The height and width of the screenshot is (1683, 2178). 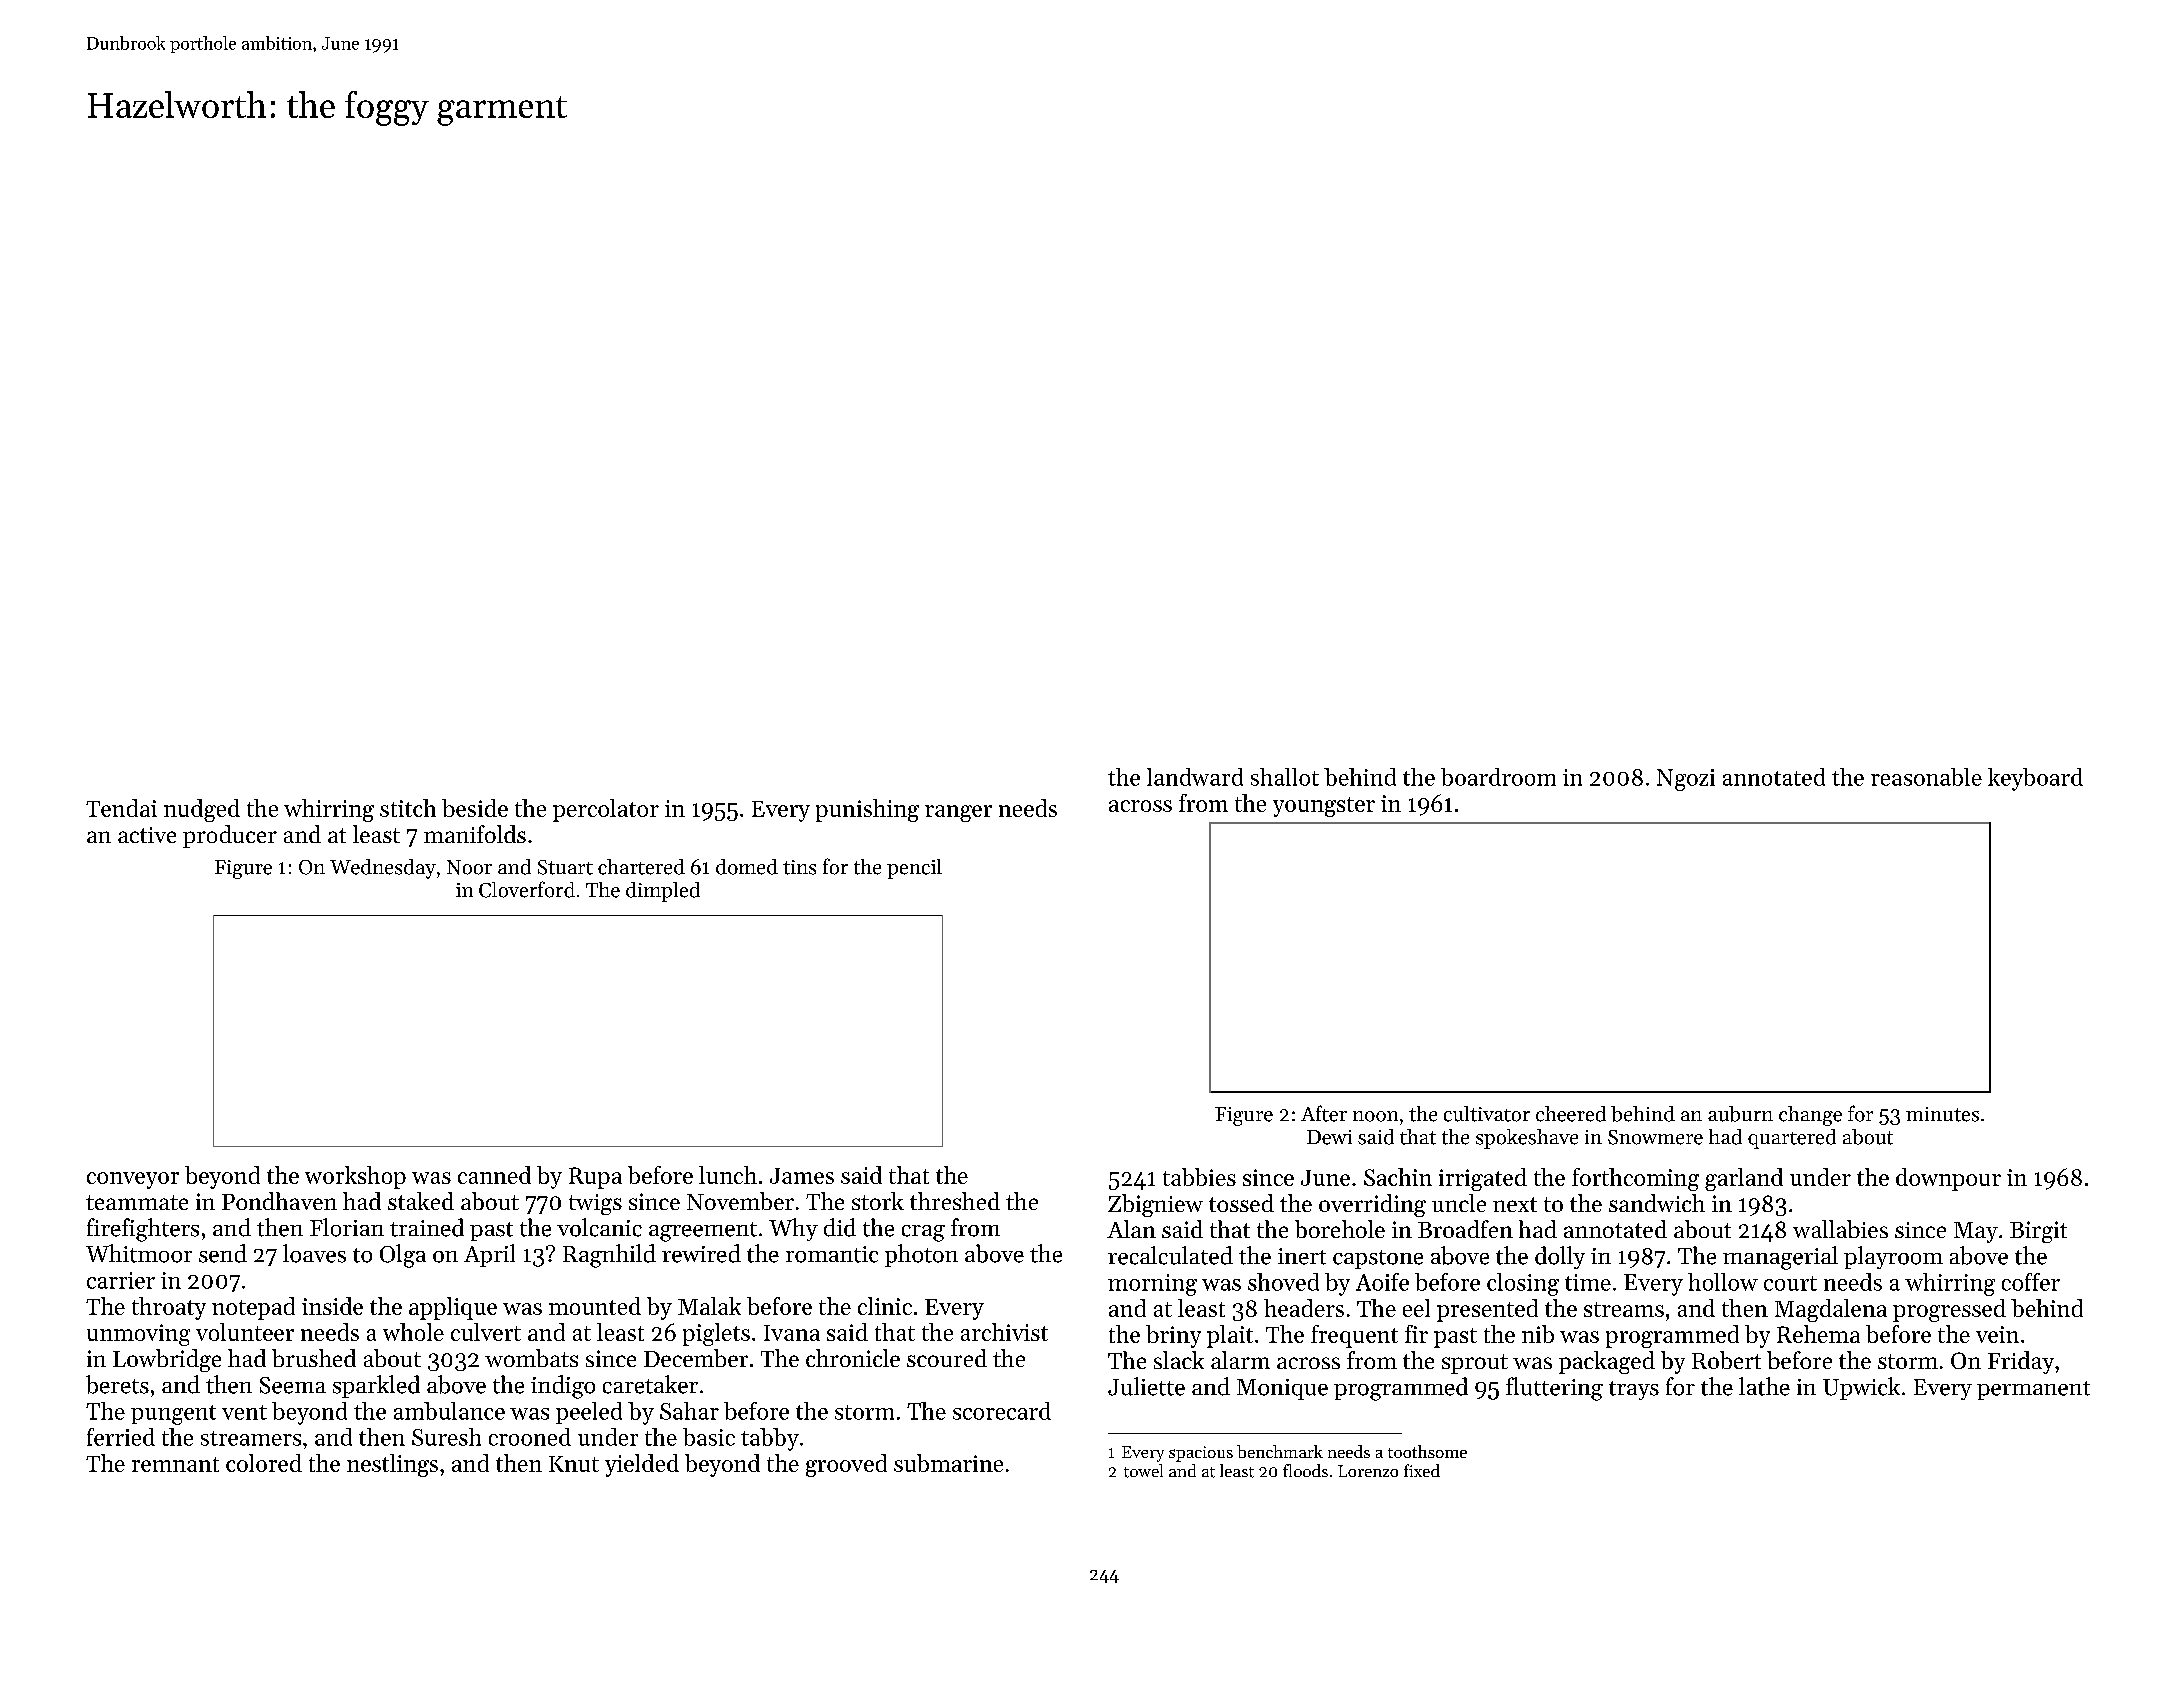 I want to click on mounted, so click(x=595, y=1306).
